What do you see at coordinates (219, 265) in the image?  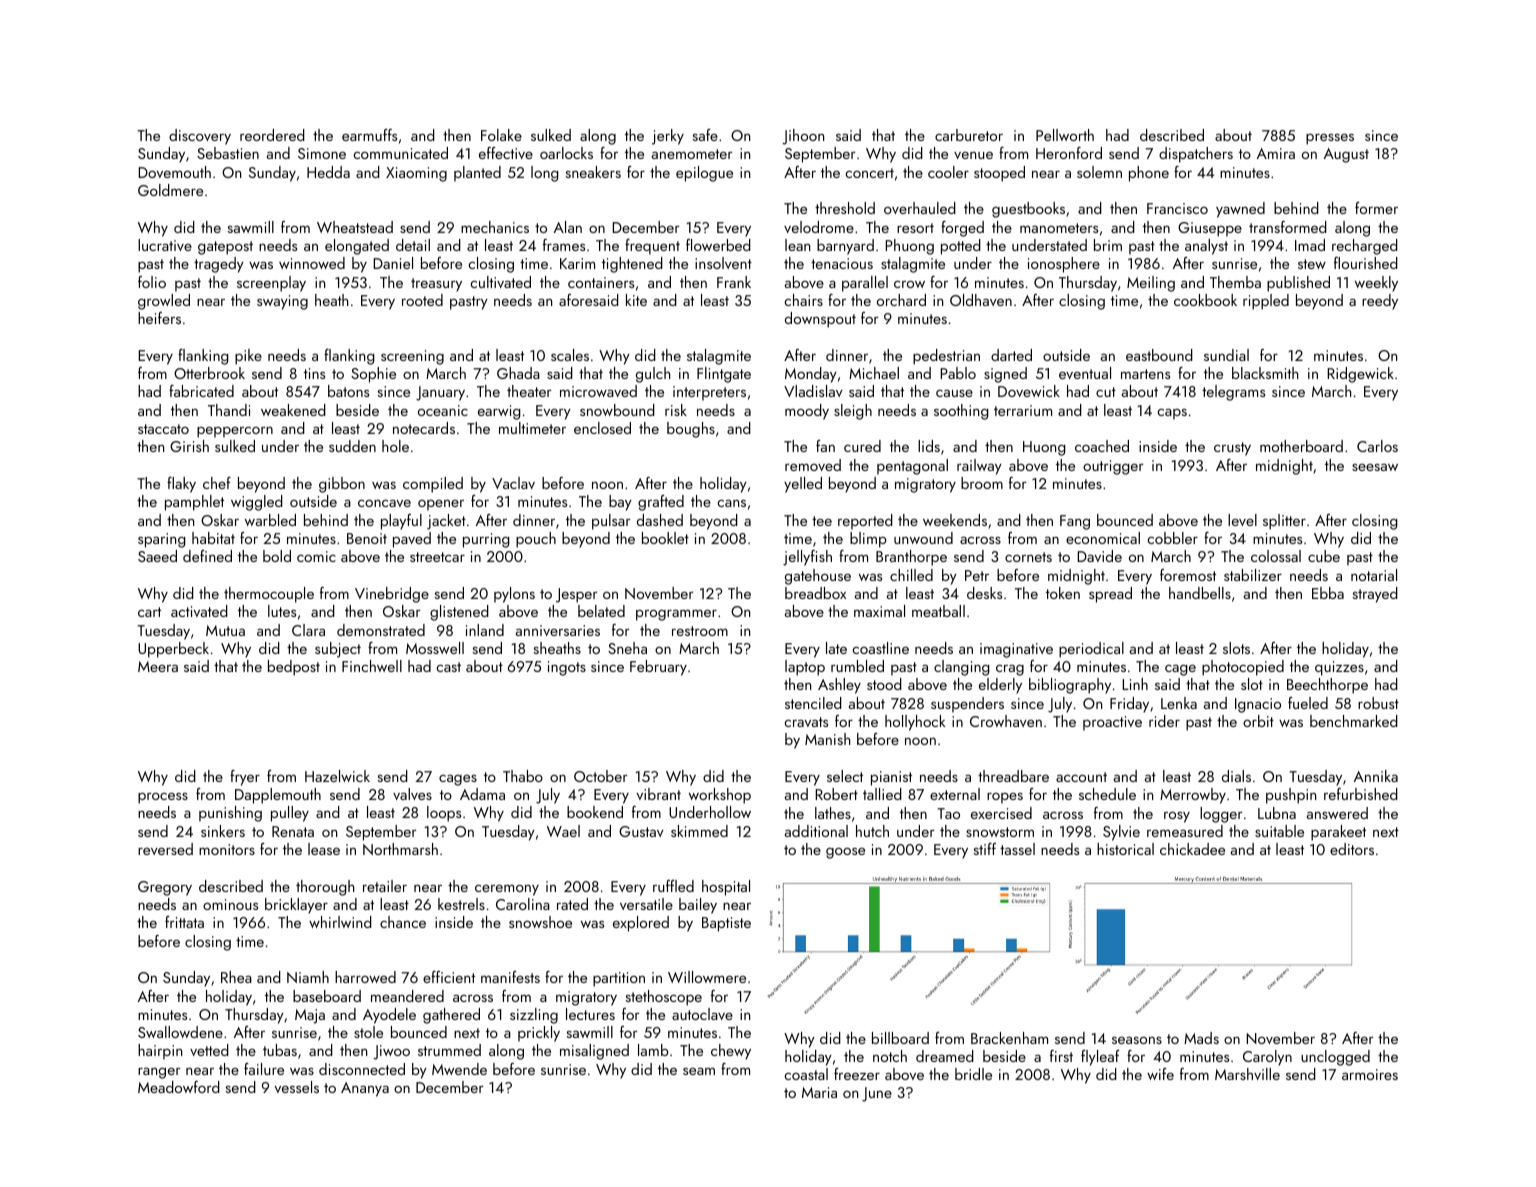 I see `tragedy` at bounding box center [219, 265].
